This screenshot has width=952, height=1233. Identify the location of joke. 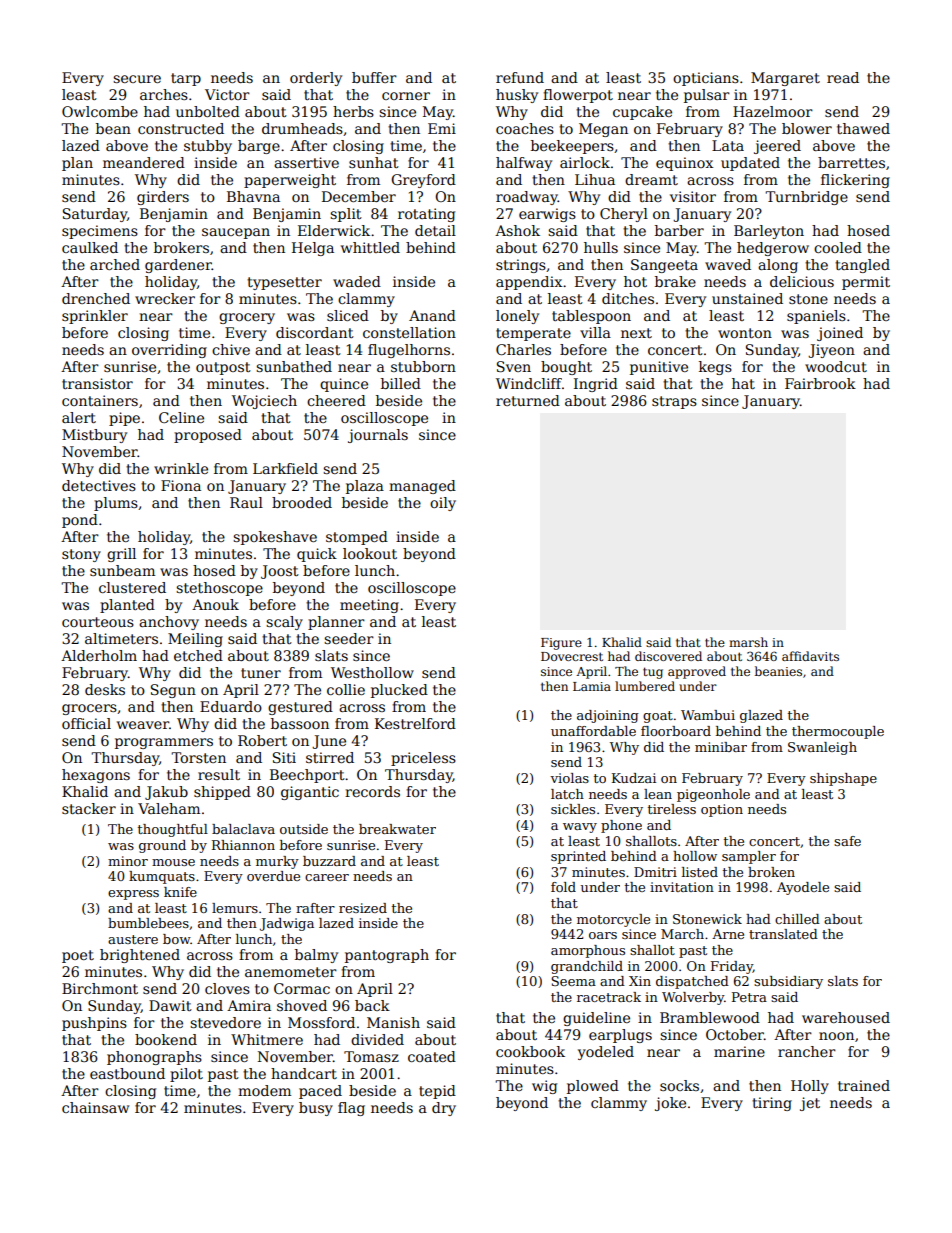
(670, 1104).
